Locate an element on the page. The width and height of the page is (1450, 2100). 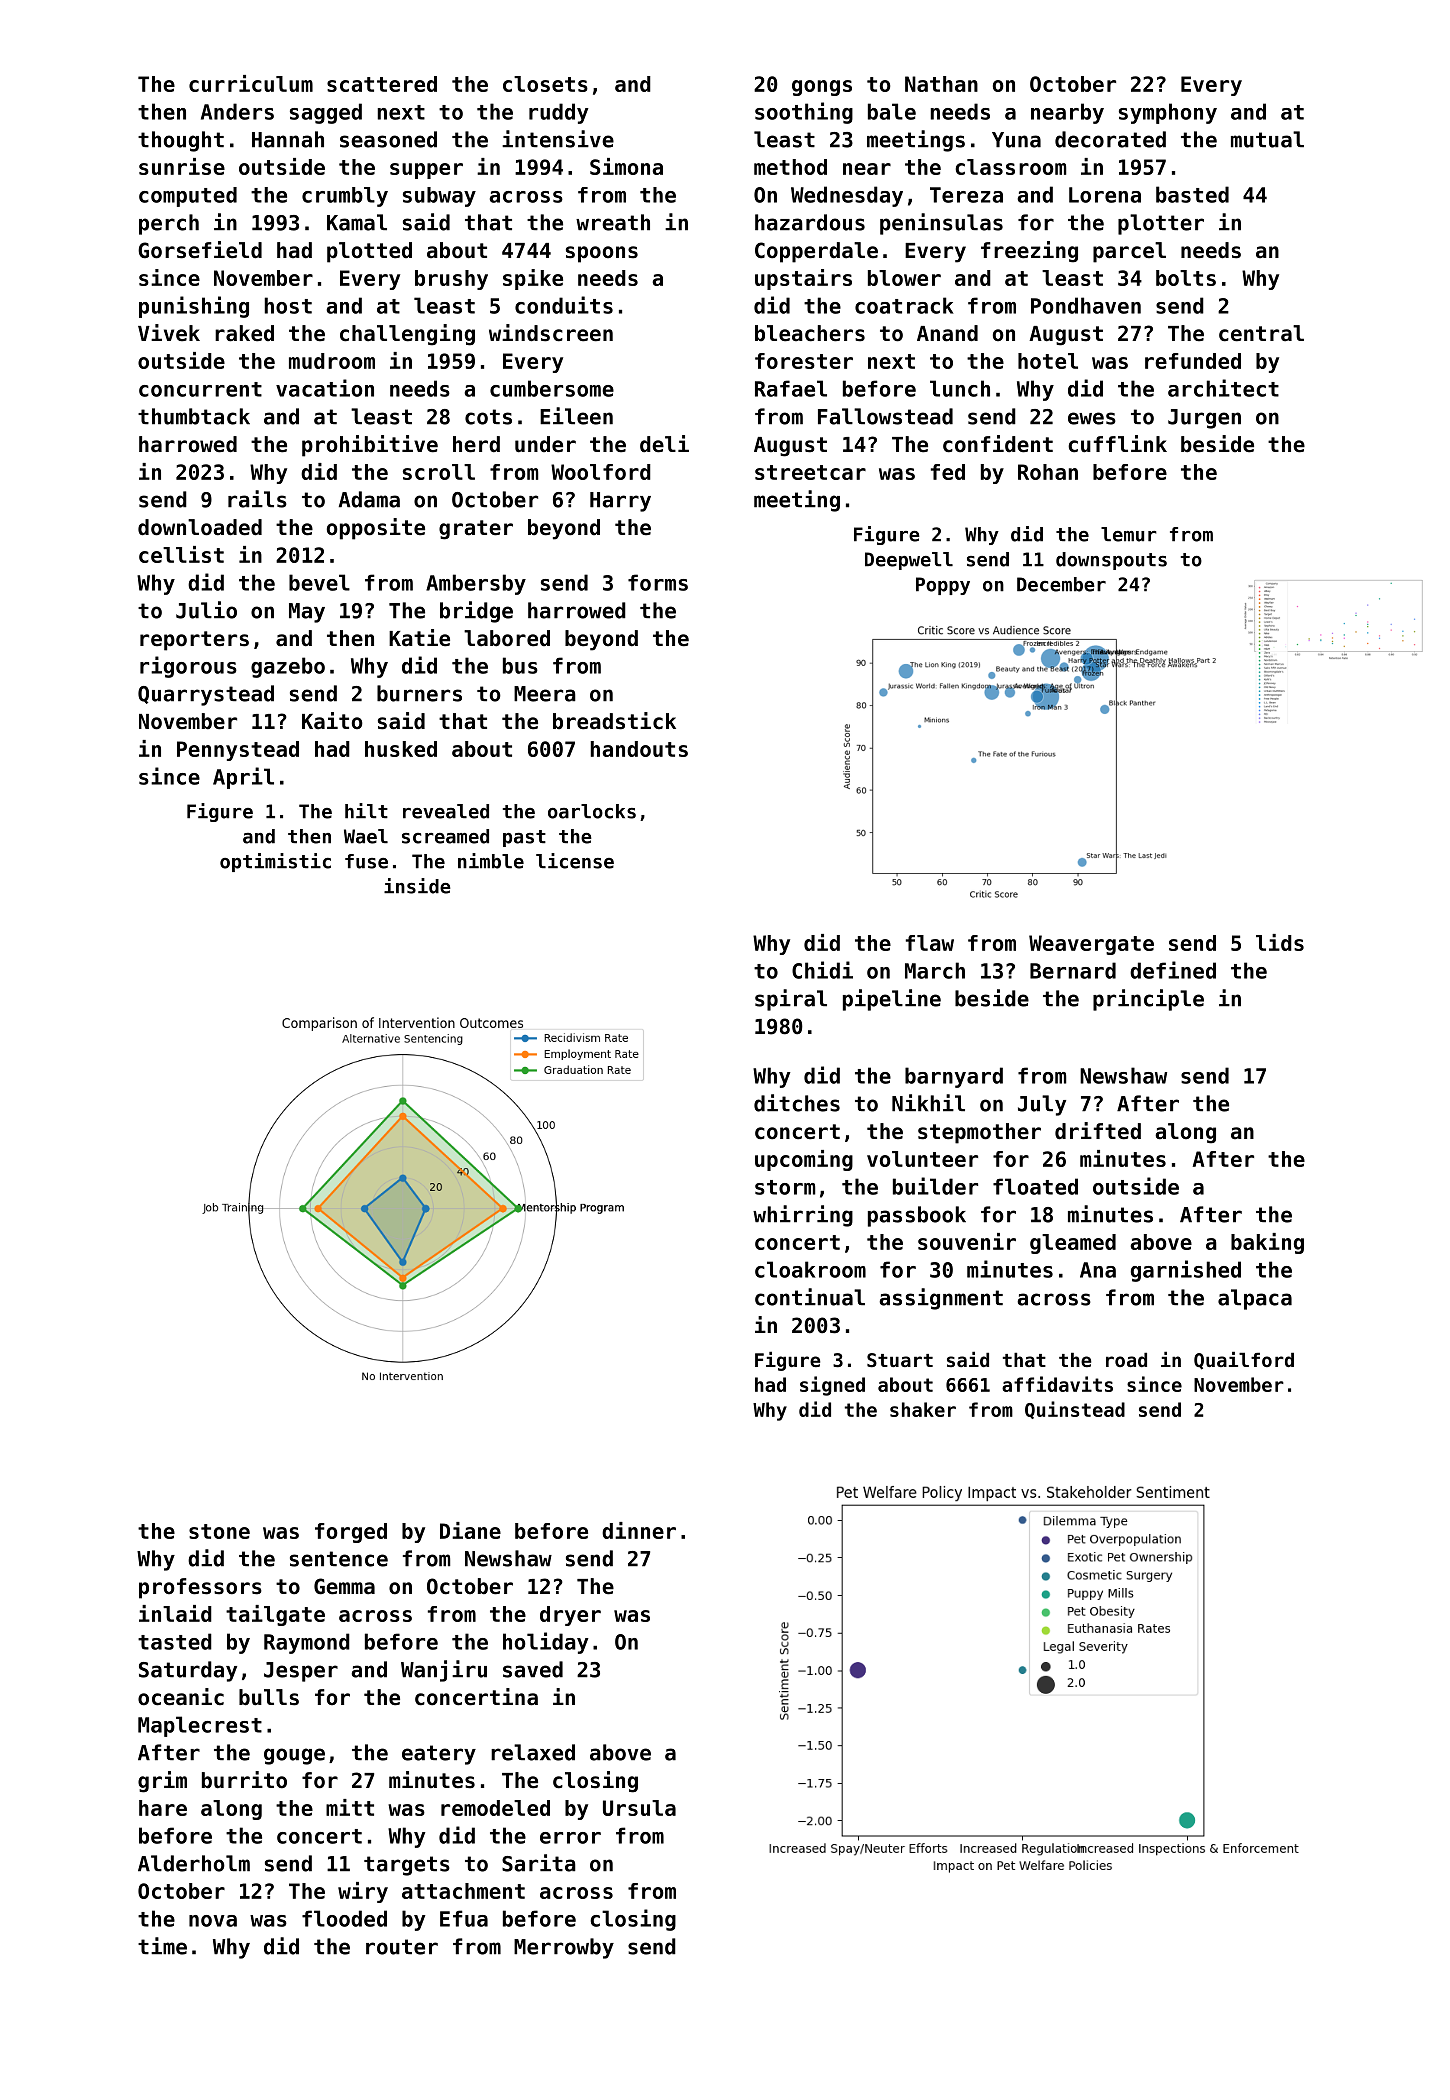
Diane is located at coordinates (470, 1530).
